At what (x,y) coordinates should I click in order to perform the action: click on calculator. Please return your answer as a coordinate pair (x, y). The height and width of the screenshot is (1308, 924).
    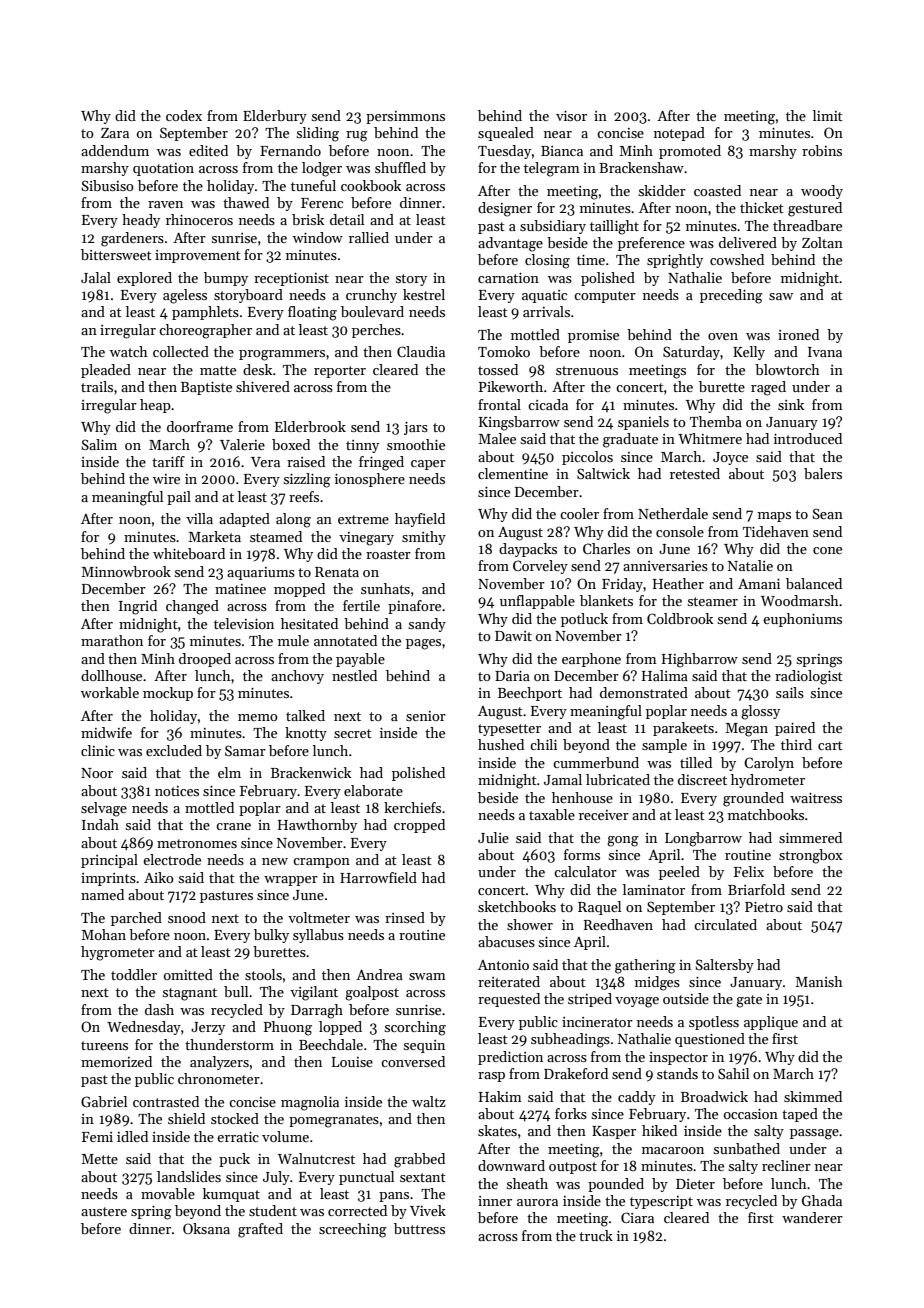
    Looking at the image, I should click on (585, 871).
